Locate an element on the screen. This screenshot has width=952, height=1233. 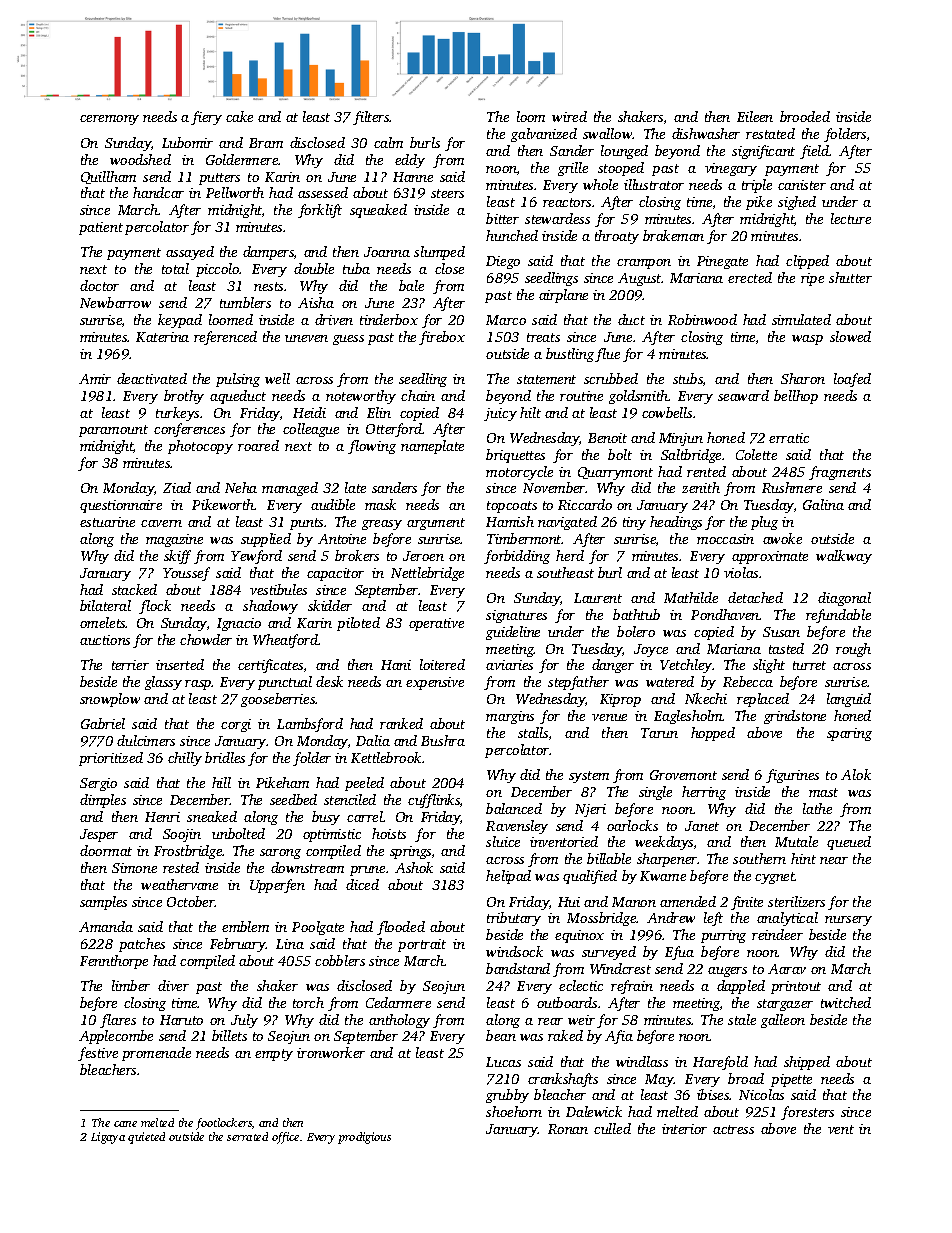
sterilizers is located at coordinates (796, 901).
